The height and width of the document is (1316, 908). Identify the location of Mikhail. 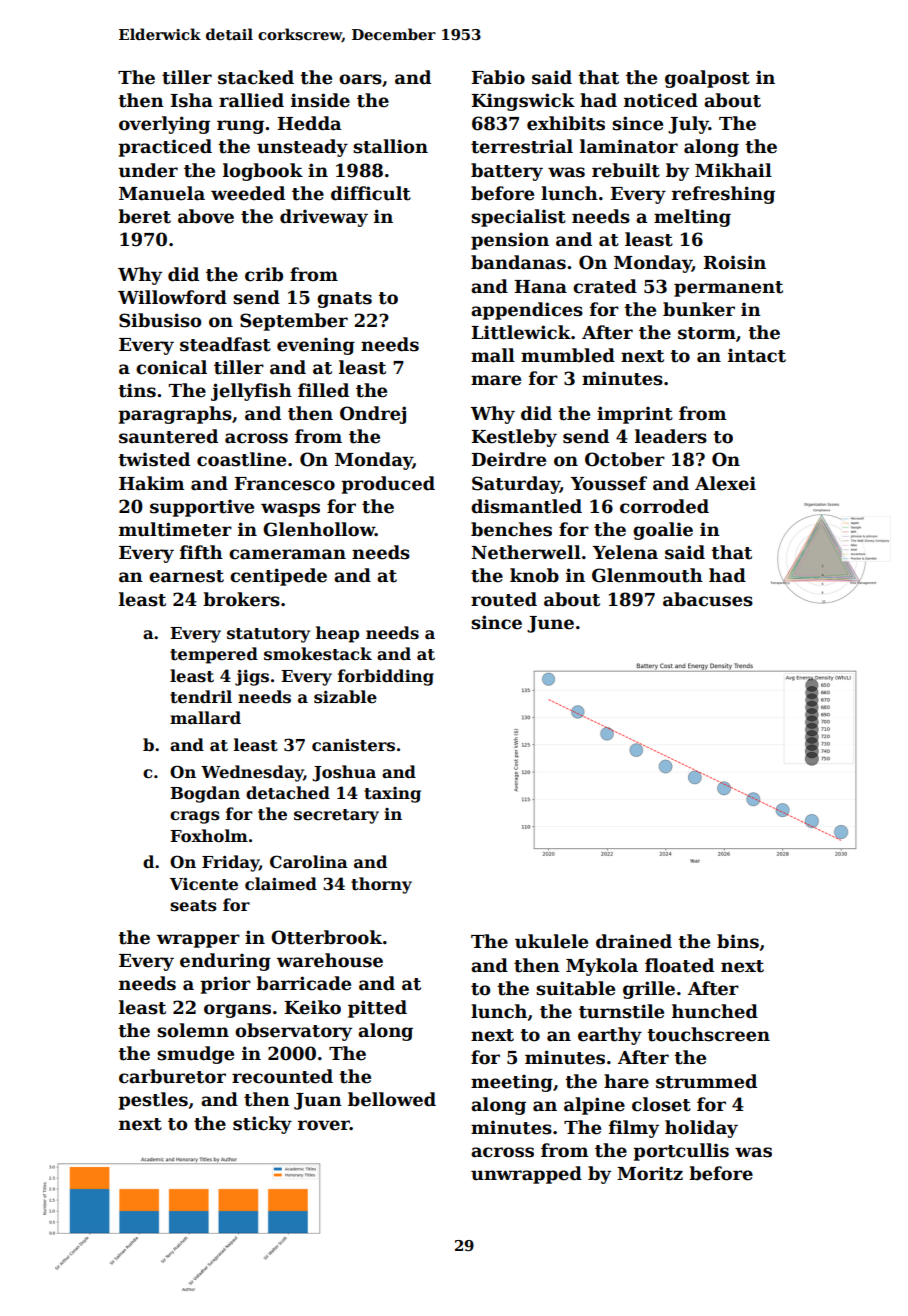
(733, 170).
